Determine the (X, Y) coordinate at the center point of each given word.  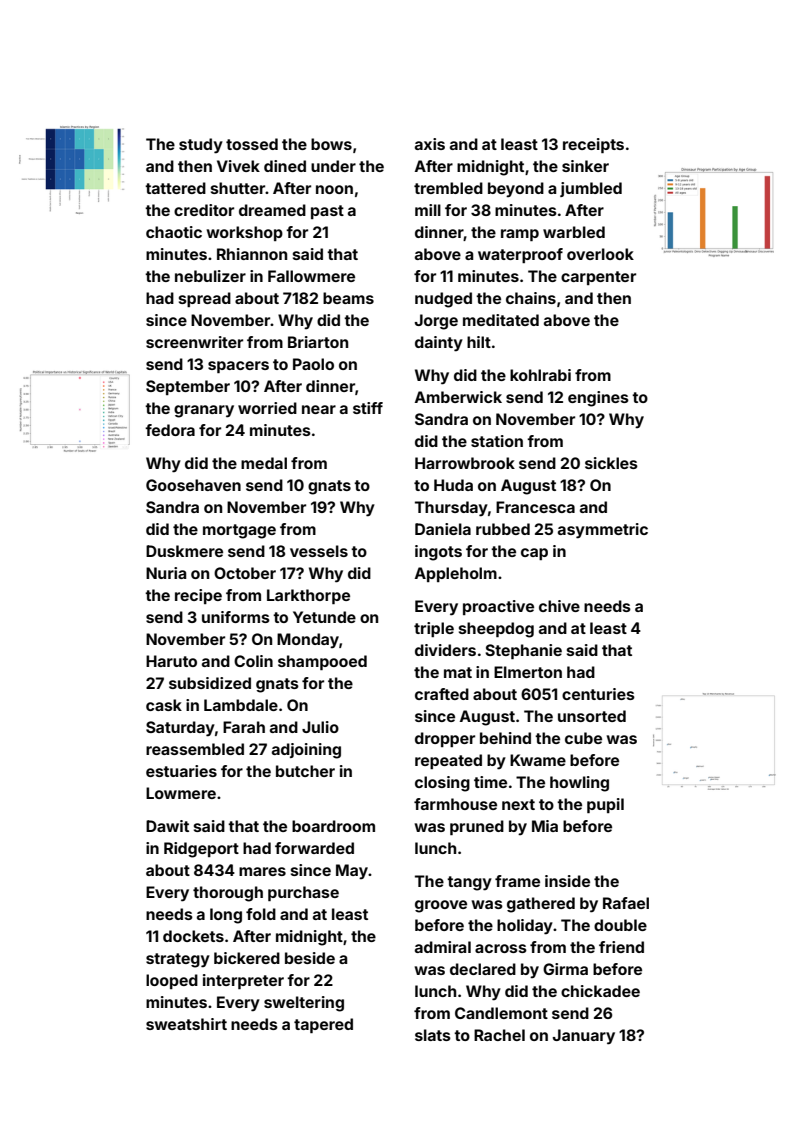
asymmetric (603, 531)
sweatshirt (186, 1024)
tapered (323, 1025)
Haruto (171, 661)
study (201, 146)
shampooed (322, 662)
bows (331, 144)
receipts (593, 145)
